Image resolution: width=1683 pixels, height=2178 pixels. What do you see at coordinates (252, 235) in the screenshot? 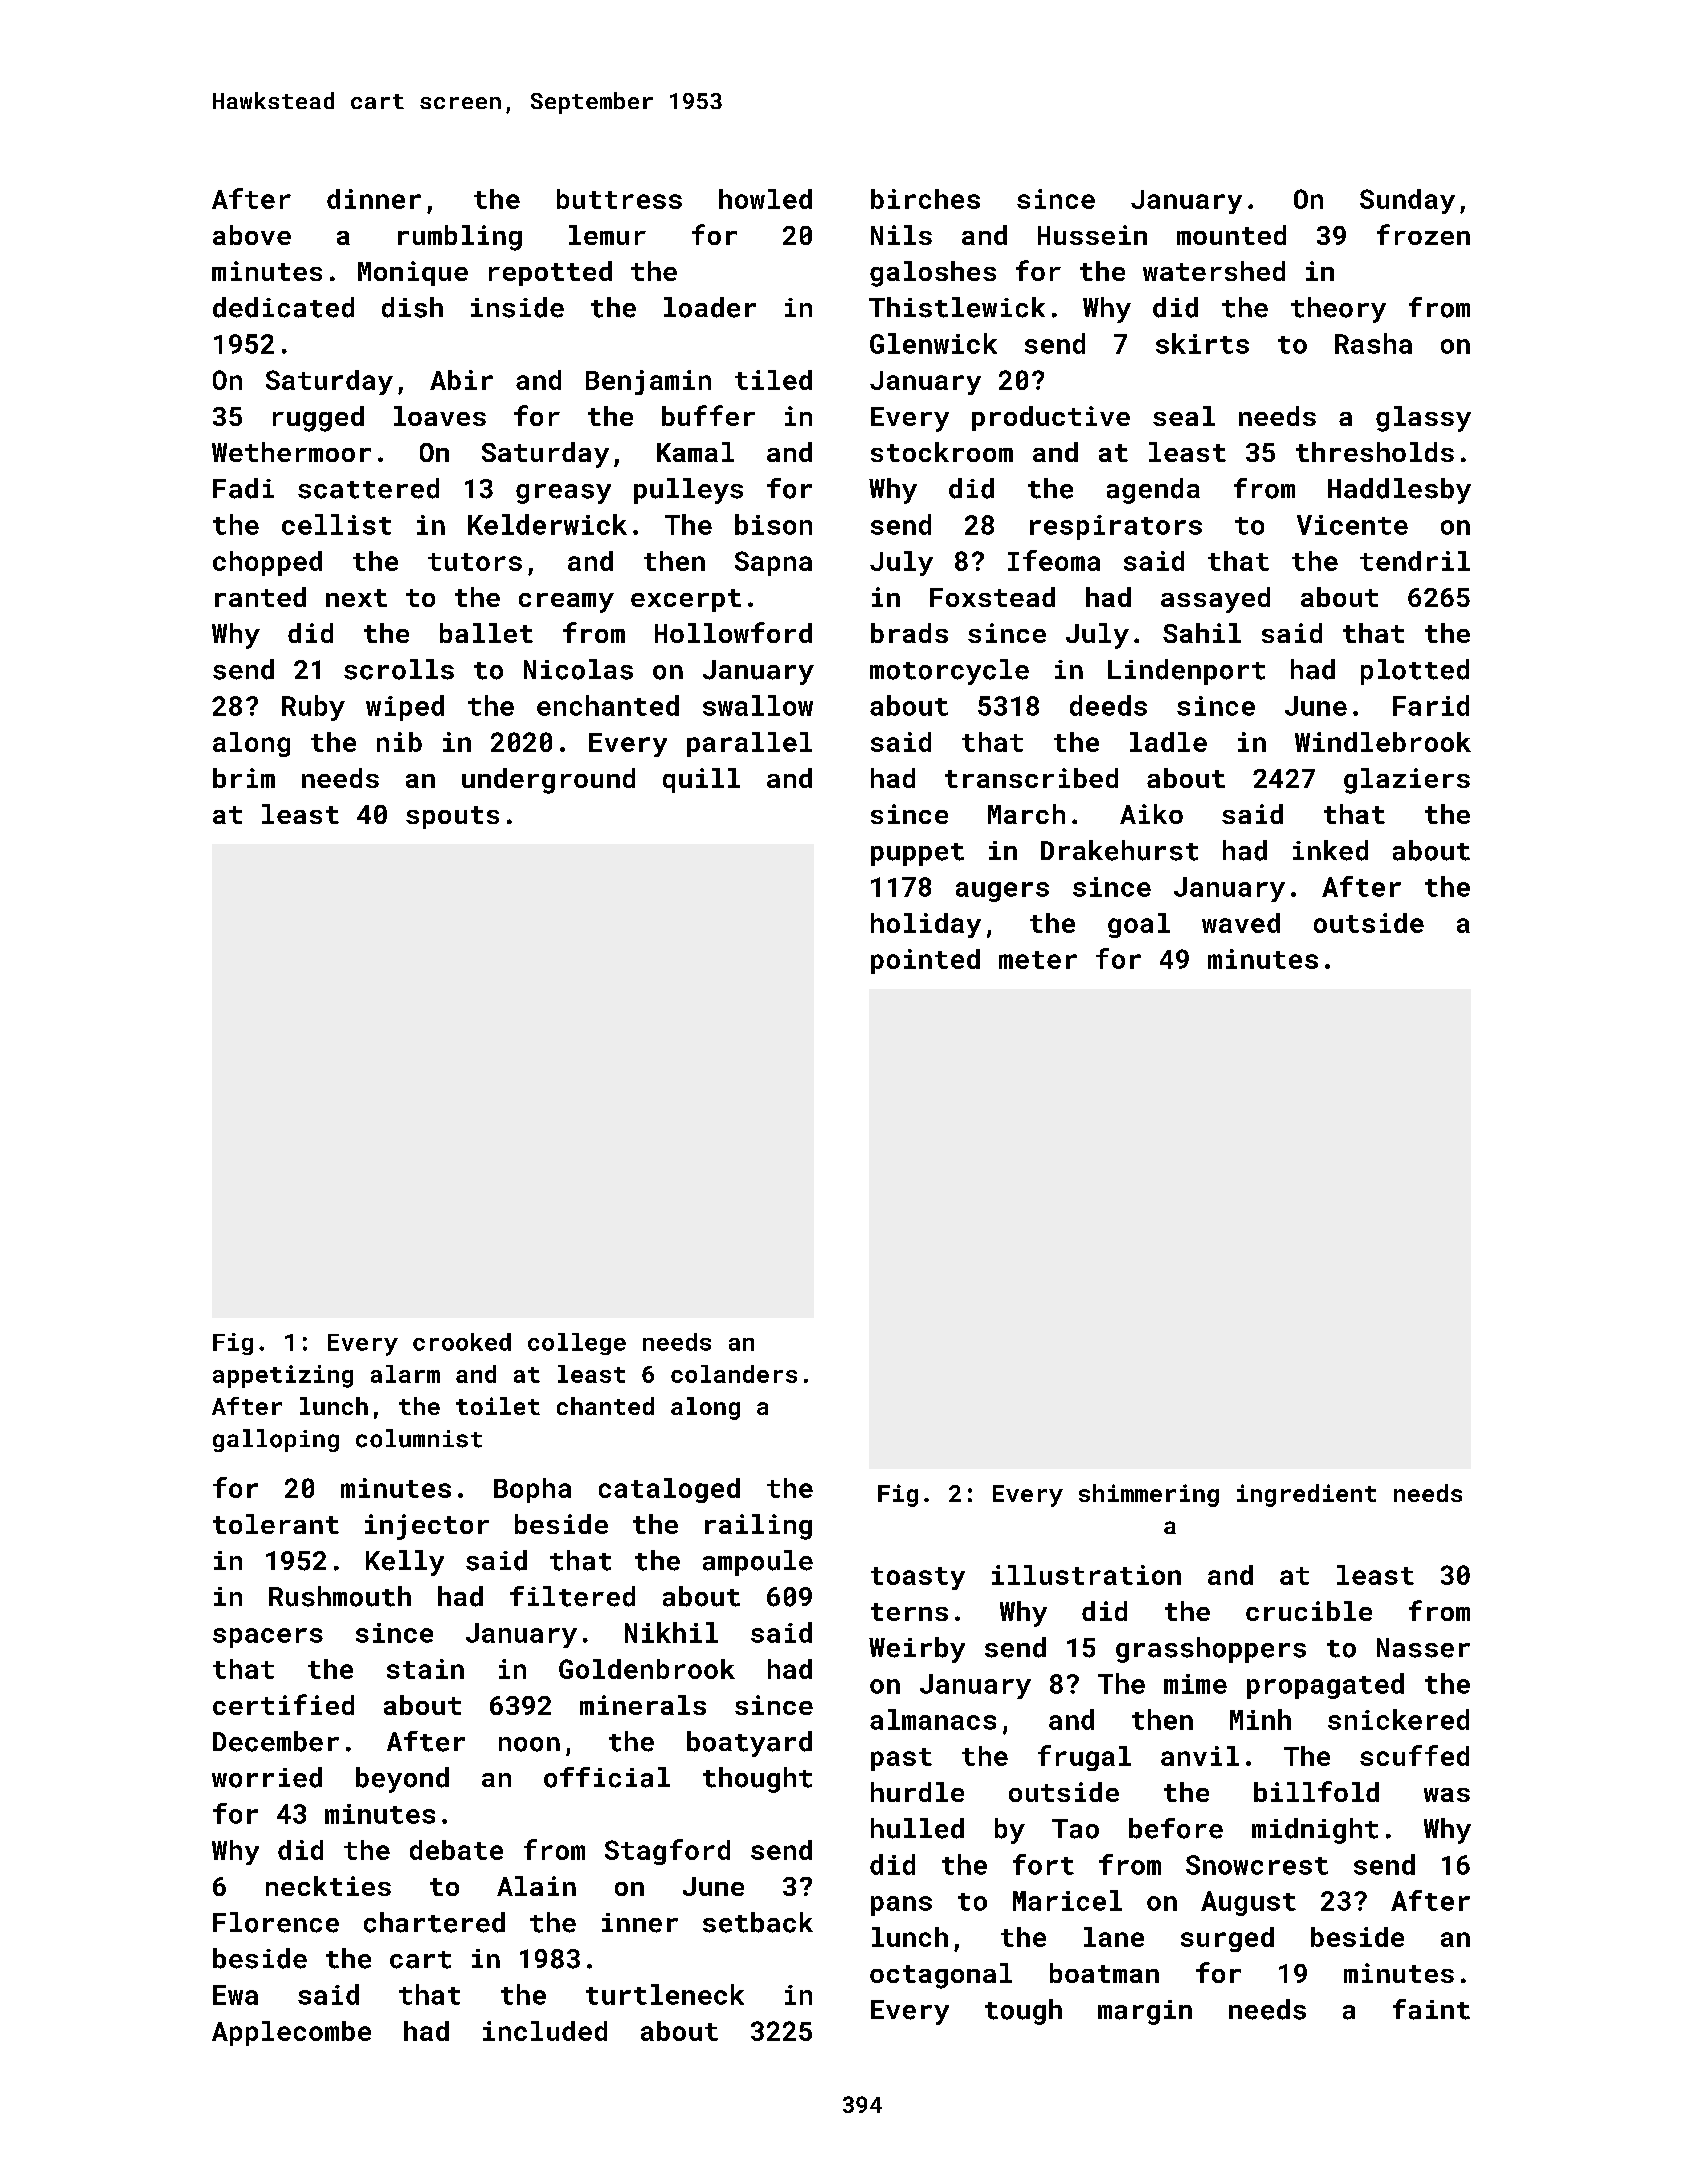
I see `above` at bounding box center [252, 235].
